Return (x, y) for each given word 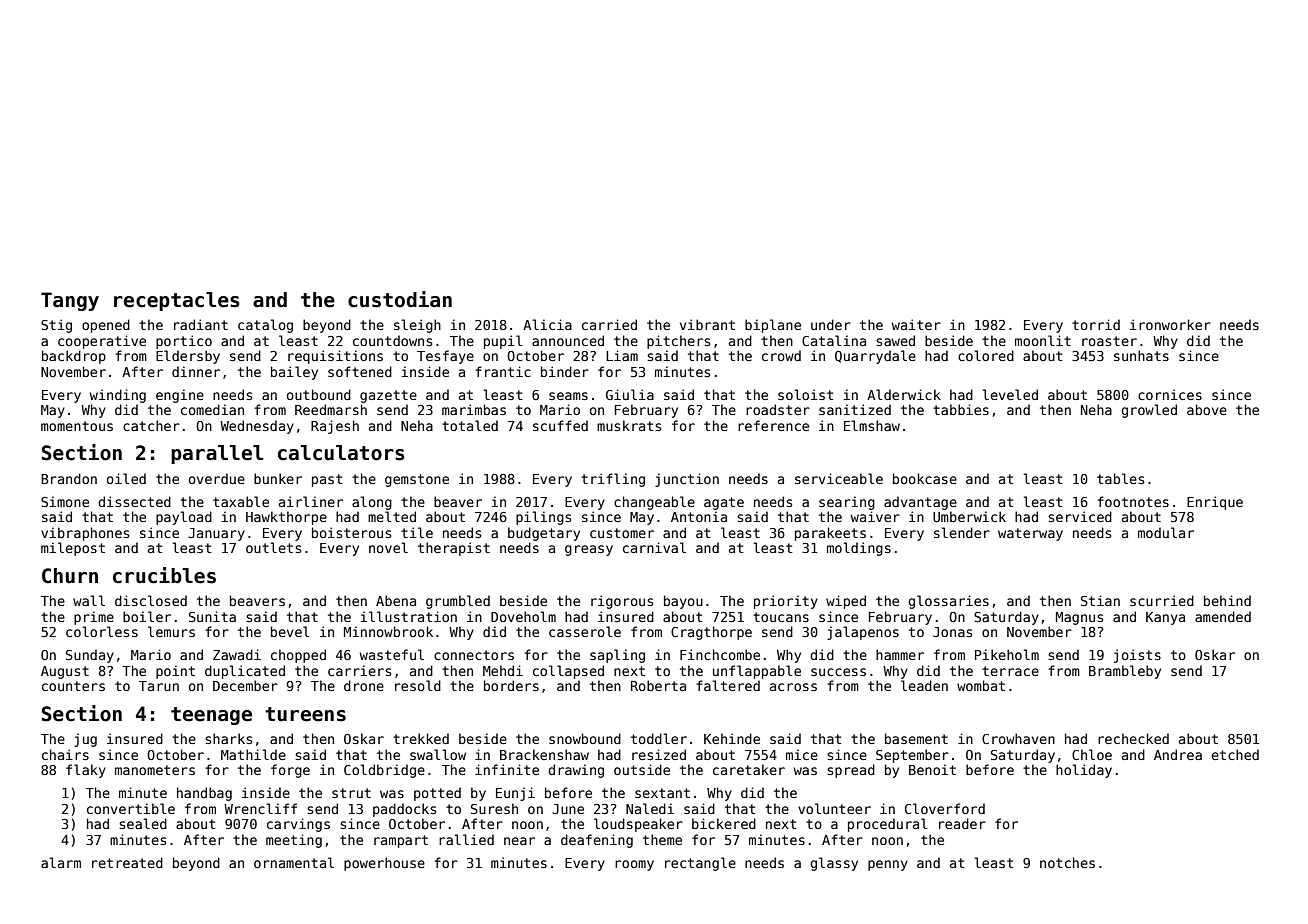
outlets (273, 547)
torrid (1096, 324)
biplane (773, 326)
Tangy (70, 301)
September (912, 756)
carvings (298, 825)
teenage (211, 716)
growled (1149, 411)
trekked (421, 738)
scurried (1162, 600)
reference (773, 425)
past (327, 480)
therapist (454, 549)
